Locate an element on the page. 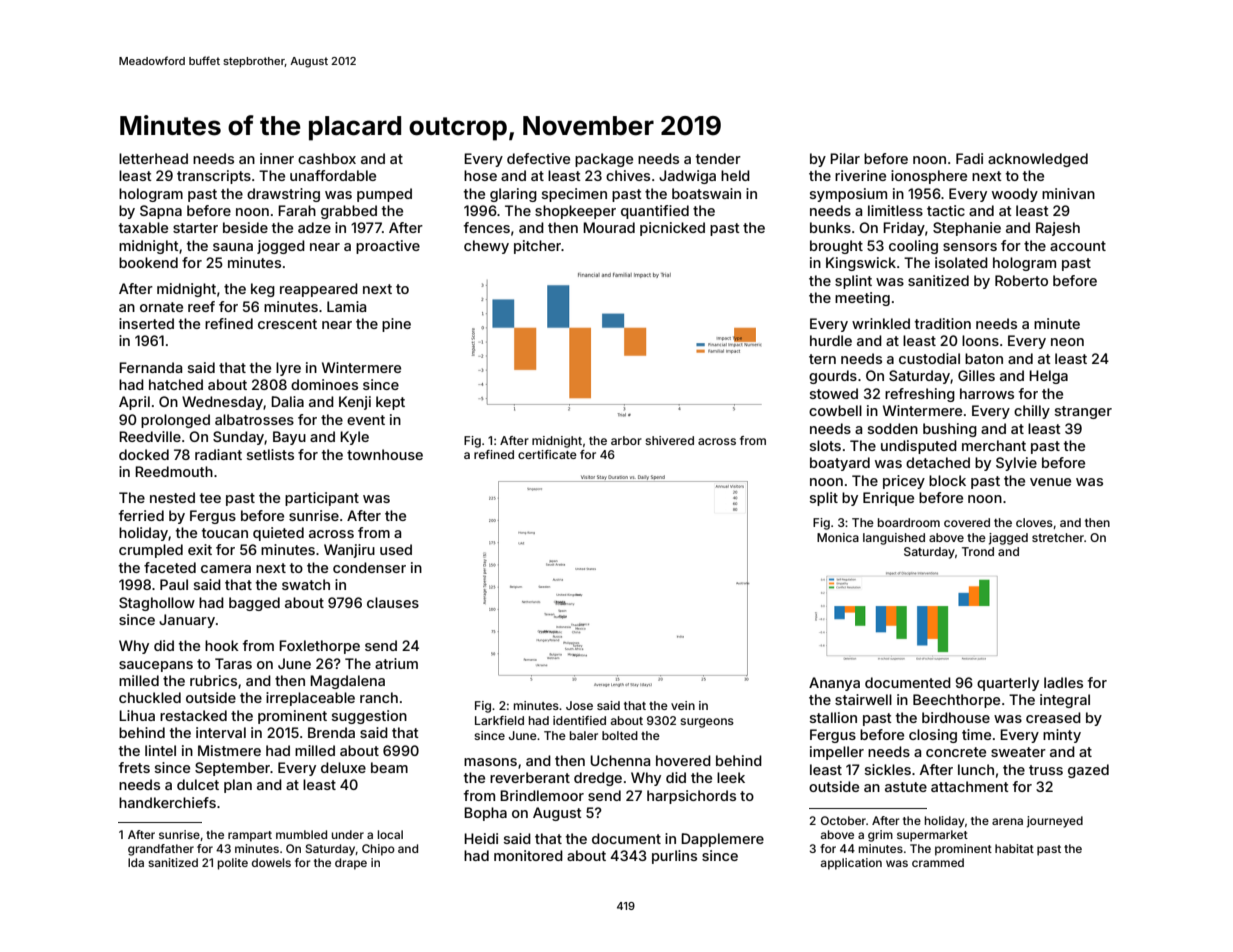 This page has height=952, width=1233. Ananya is located at coordinates (834, 684).
